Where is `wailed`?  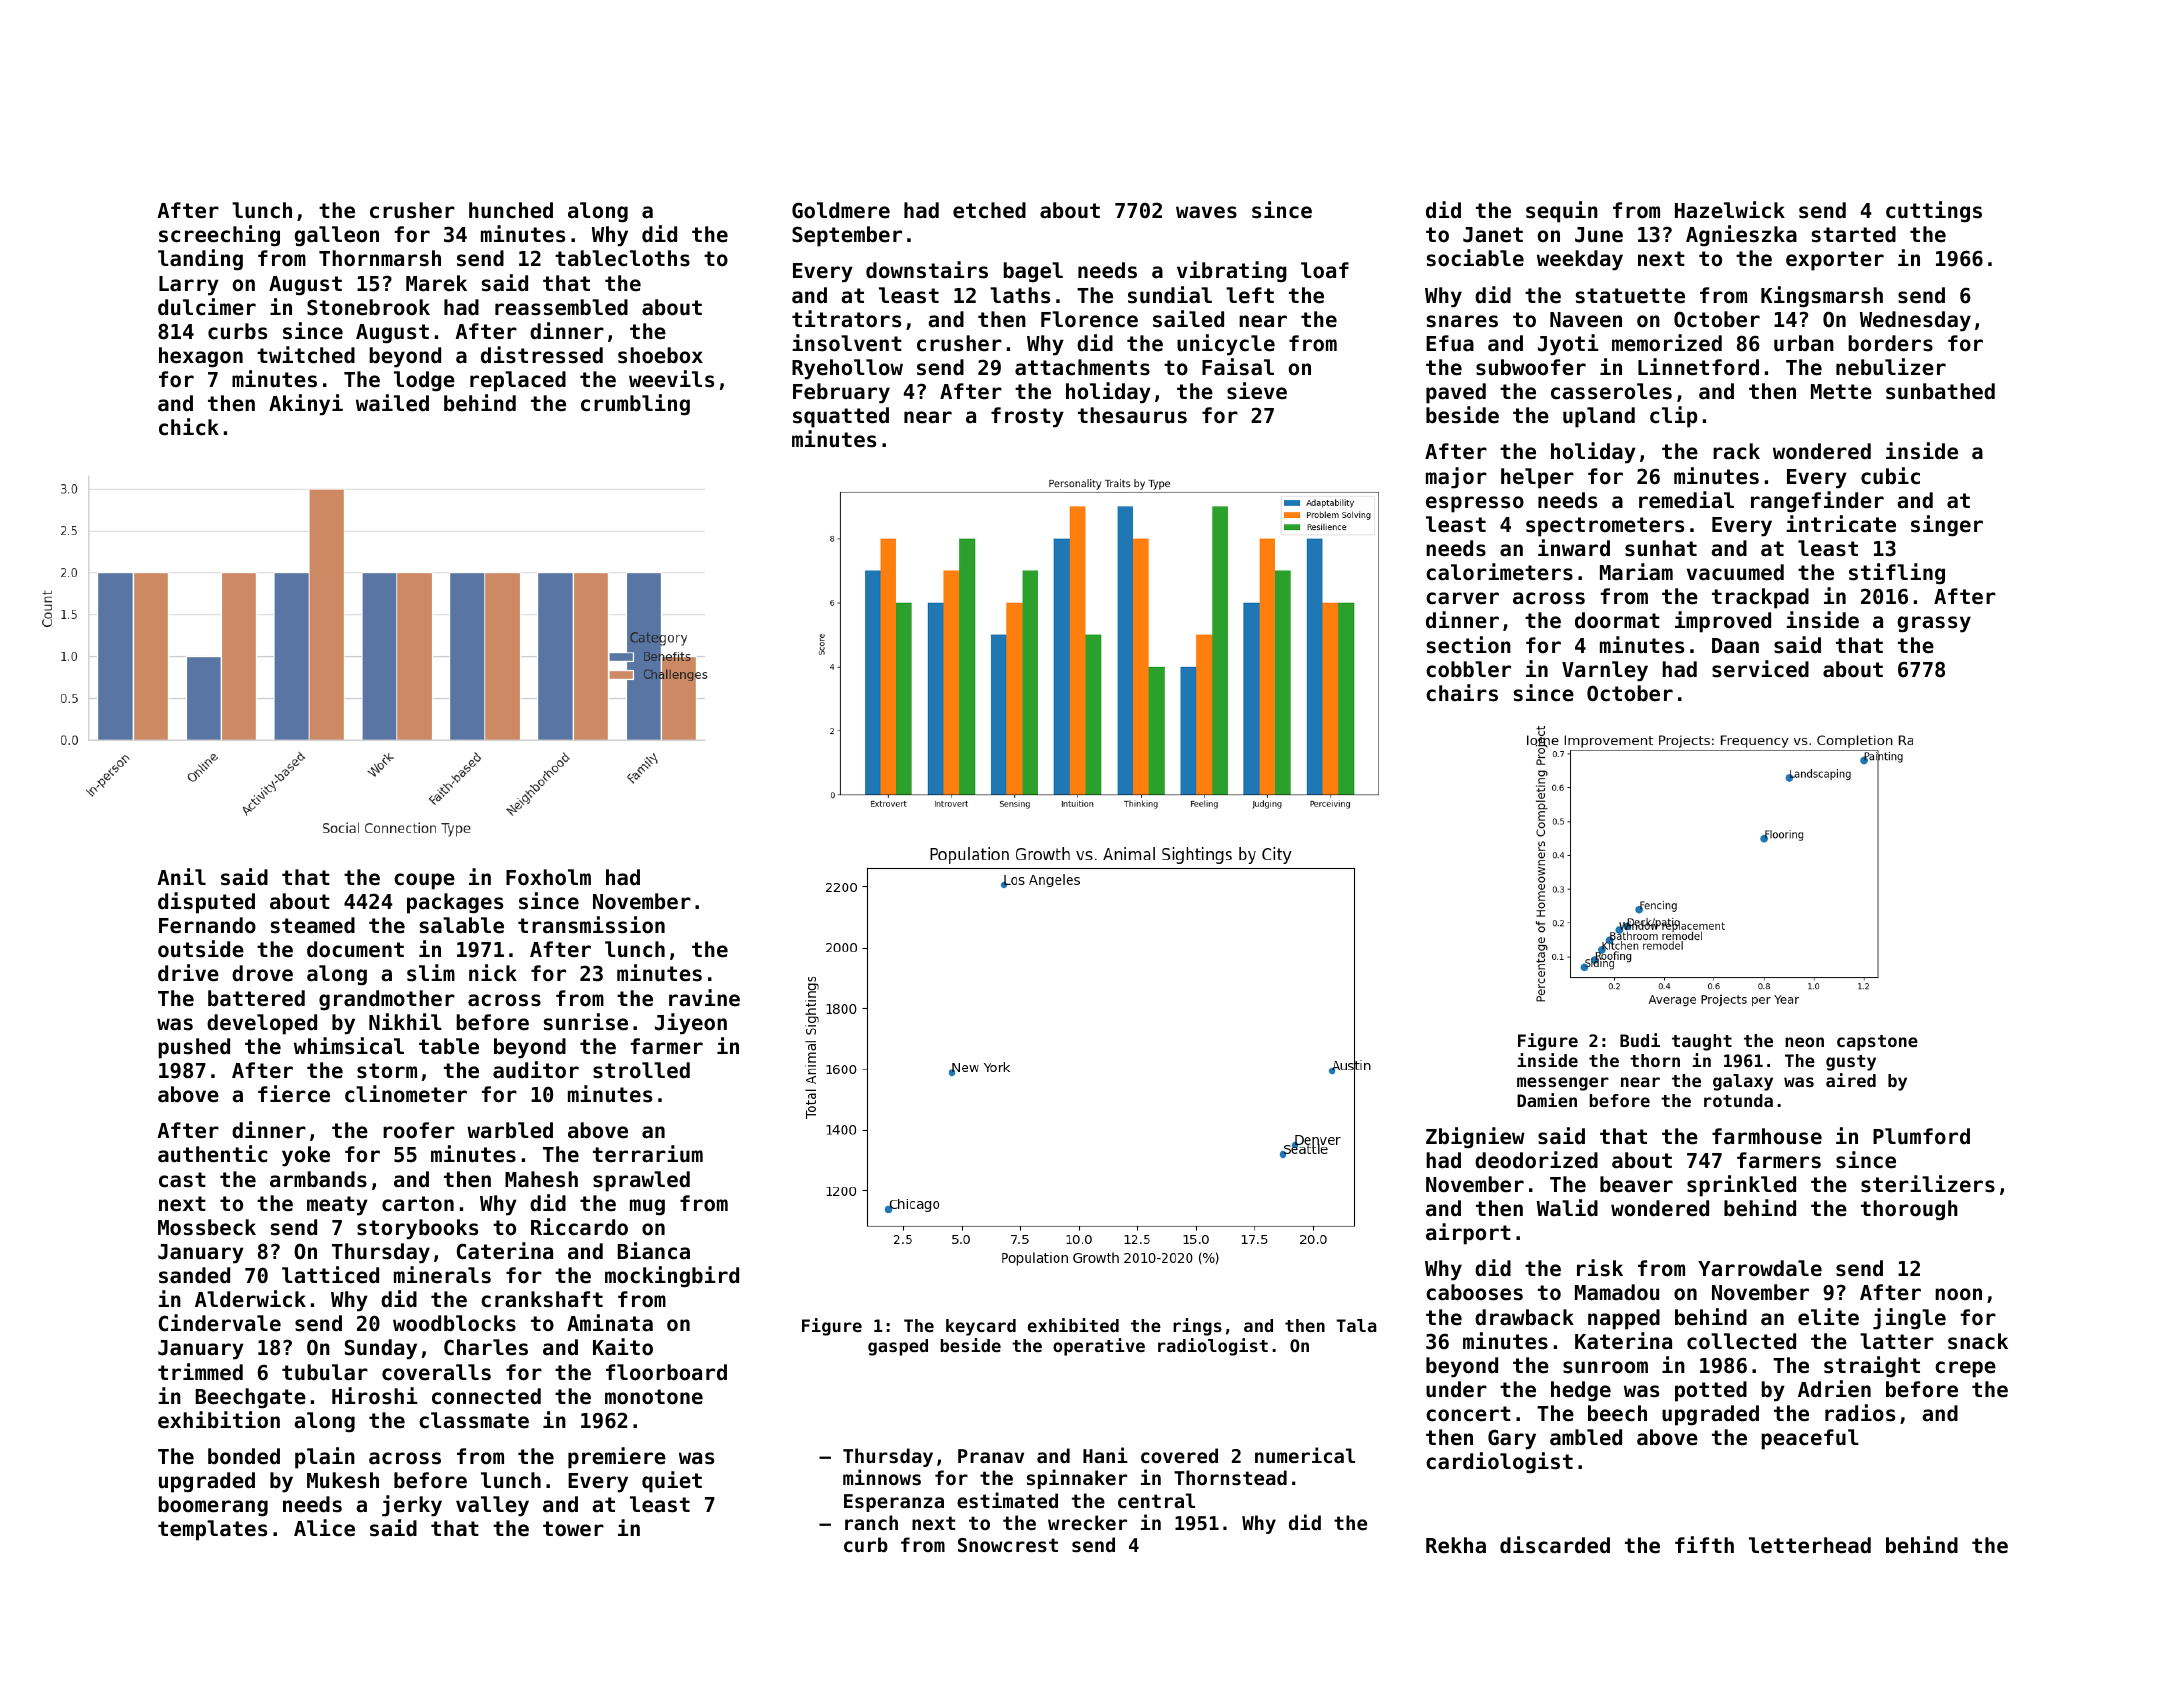
wailed is located at coordinates (392, 403).
